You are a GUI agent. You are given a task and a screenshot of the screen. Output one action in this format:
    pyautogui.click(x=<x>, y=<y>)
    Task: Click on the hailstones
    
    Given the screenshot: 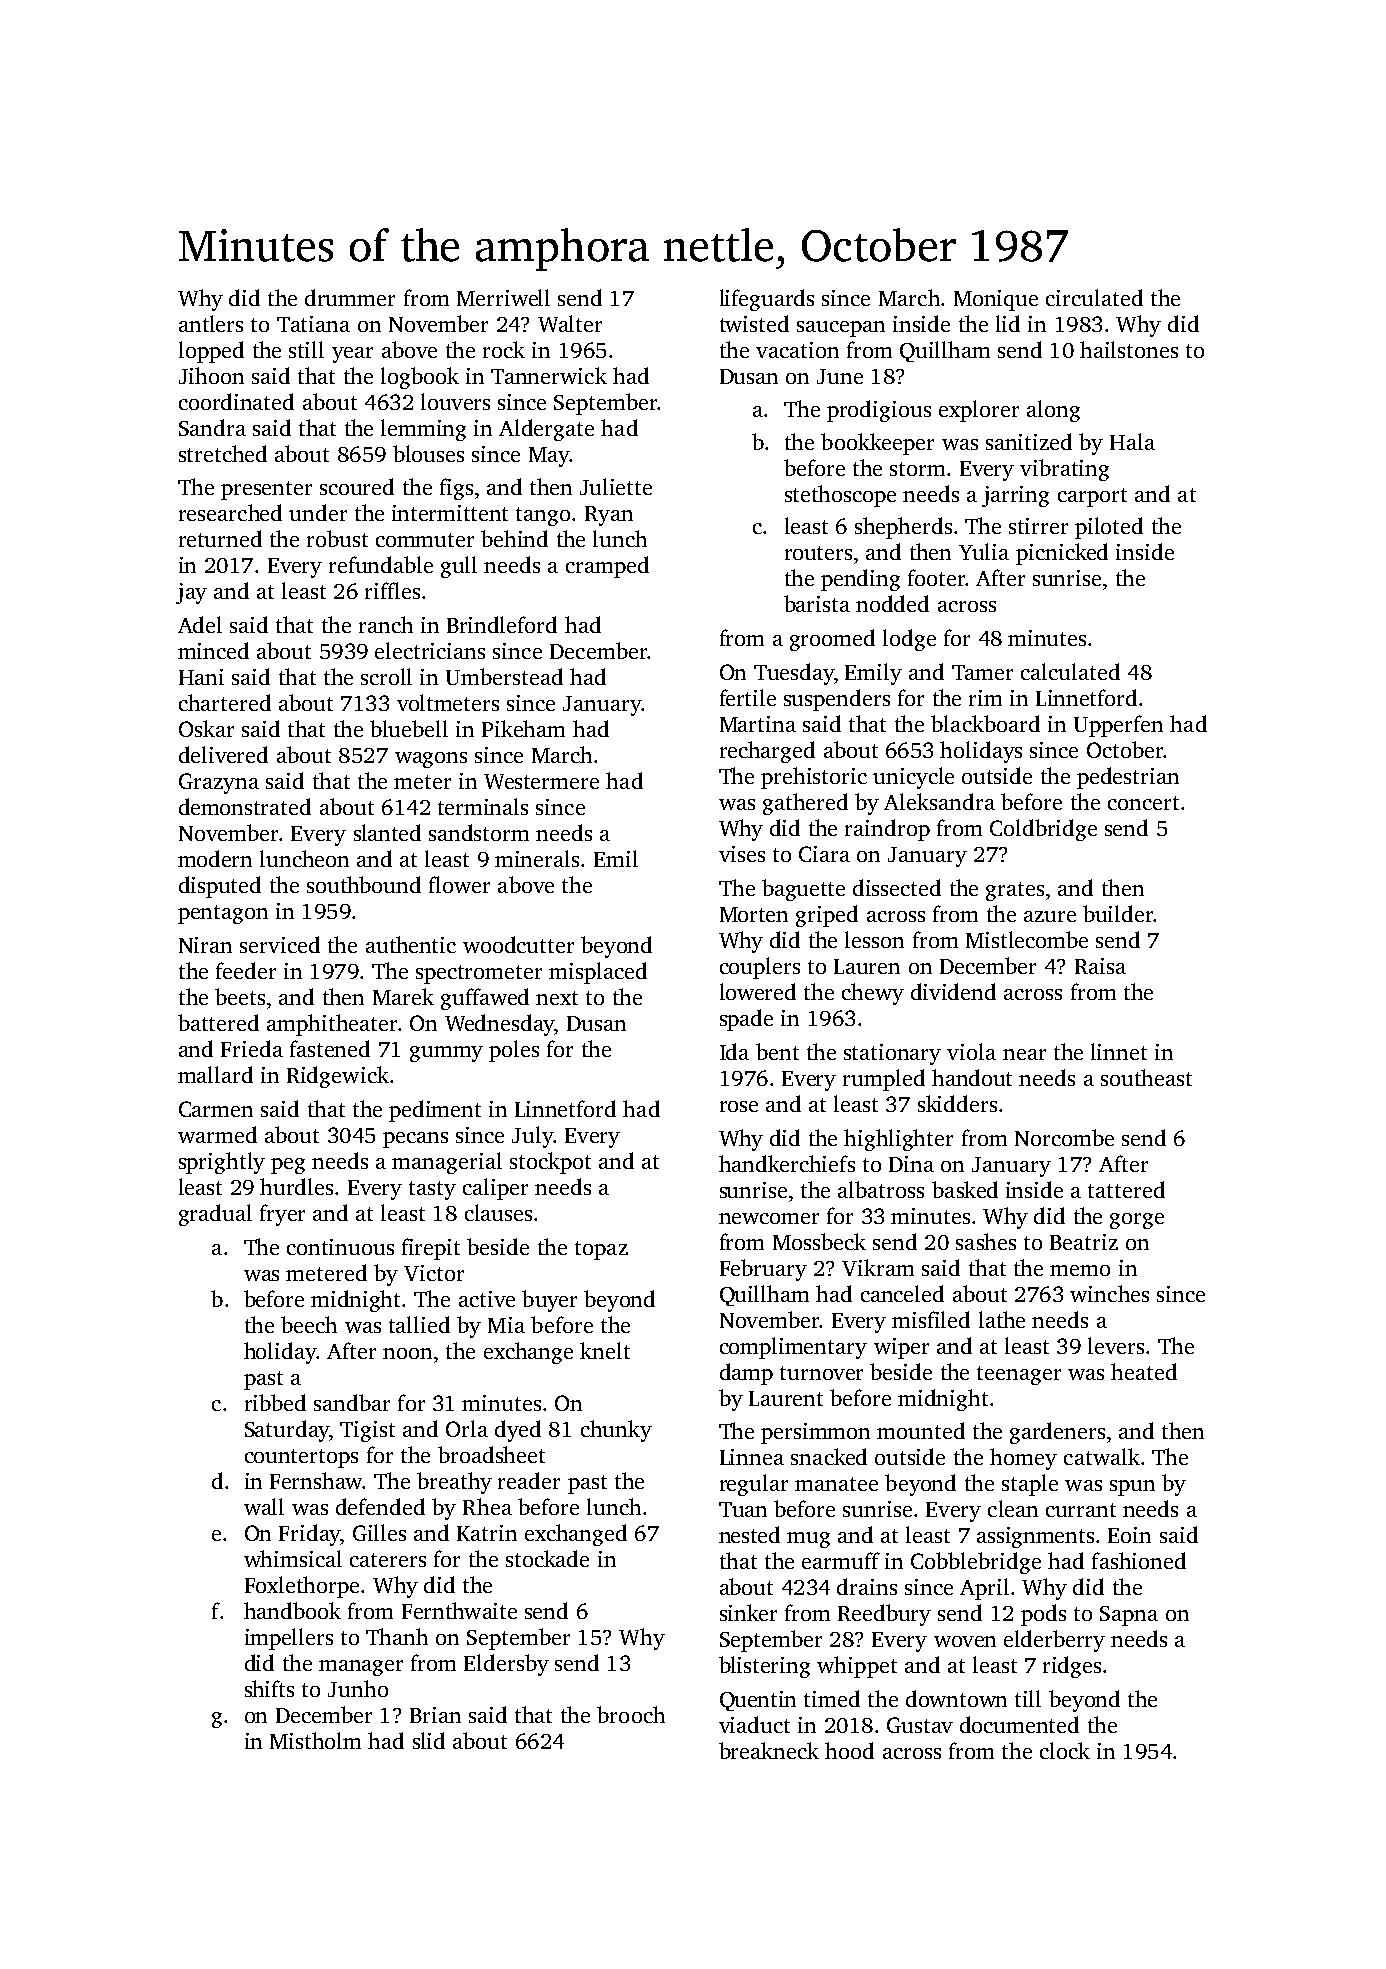 What is the action you would take?
    pyautogui.click(x=1129, y=349)
